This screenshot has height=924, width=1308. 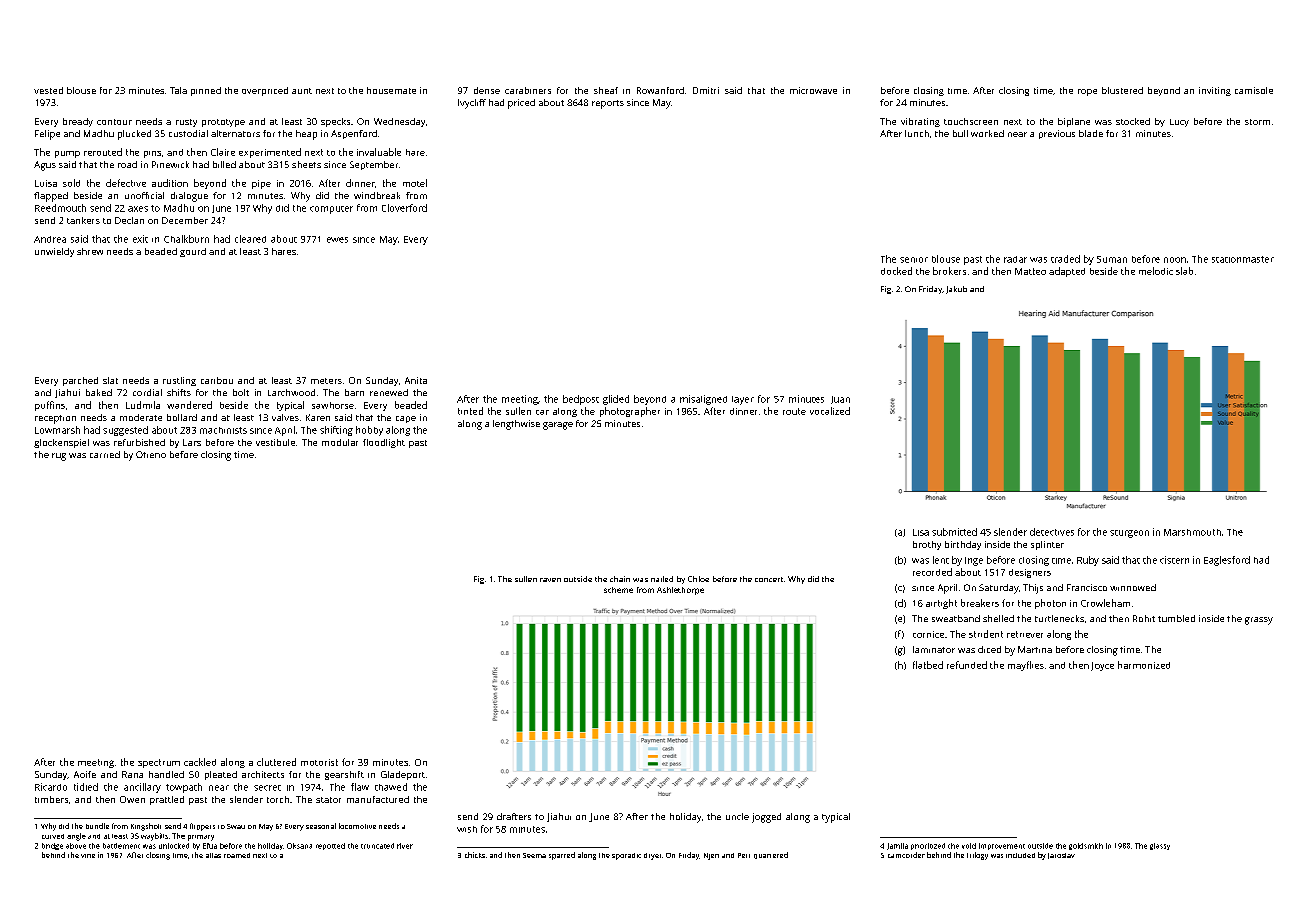 What do you see at coordinates (813, 90) in the screenshot?
I see `microwave` at bounding box center [813, 90].
